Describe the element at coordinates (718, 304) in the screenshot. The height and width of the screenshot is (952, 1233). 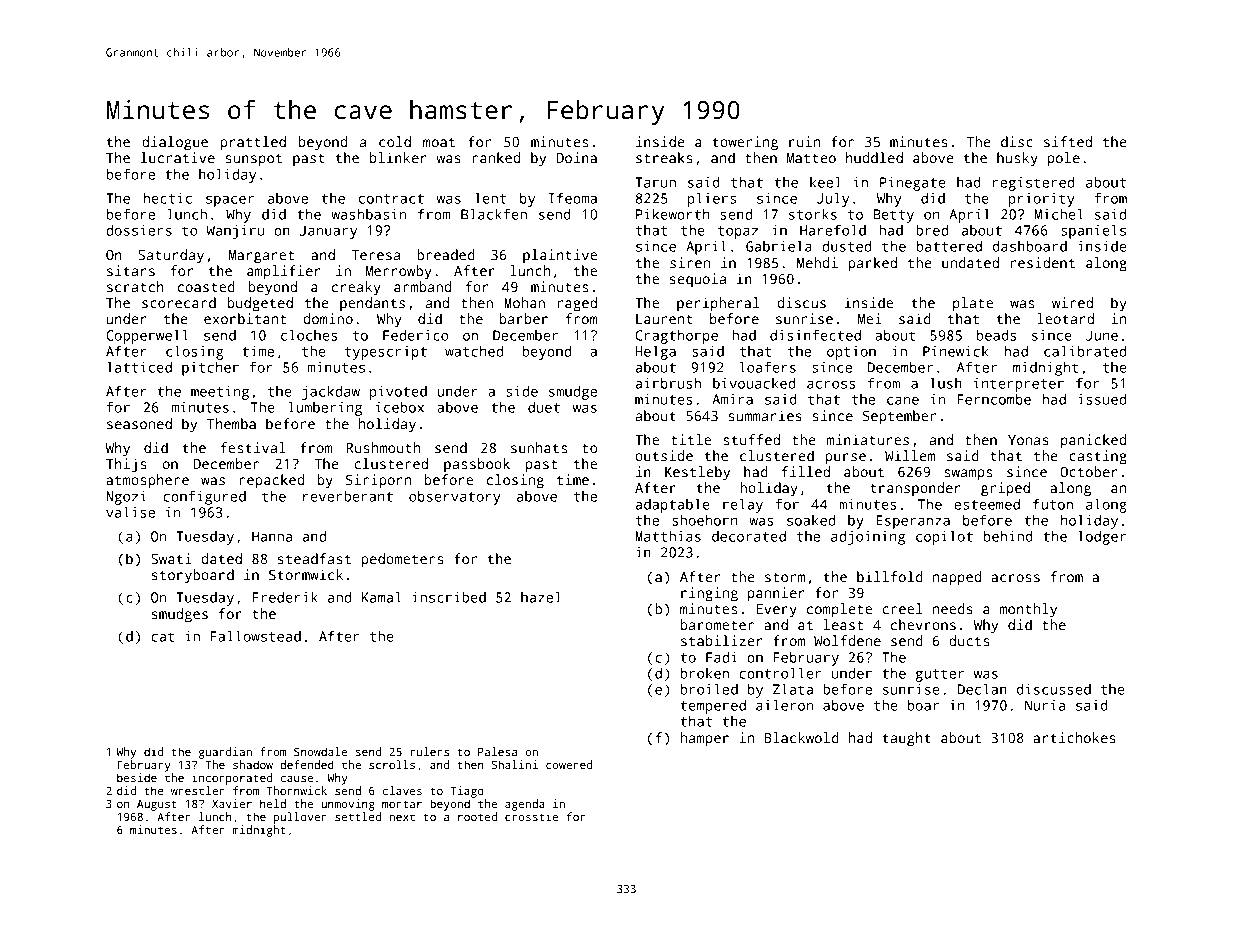
I see `peripheral` at that location.
